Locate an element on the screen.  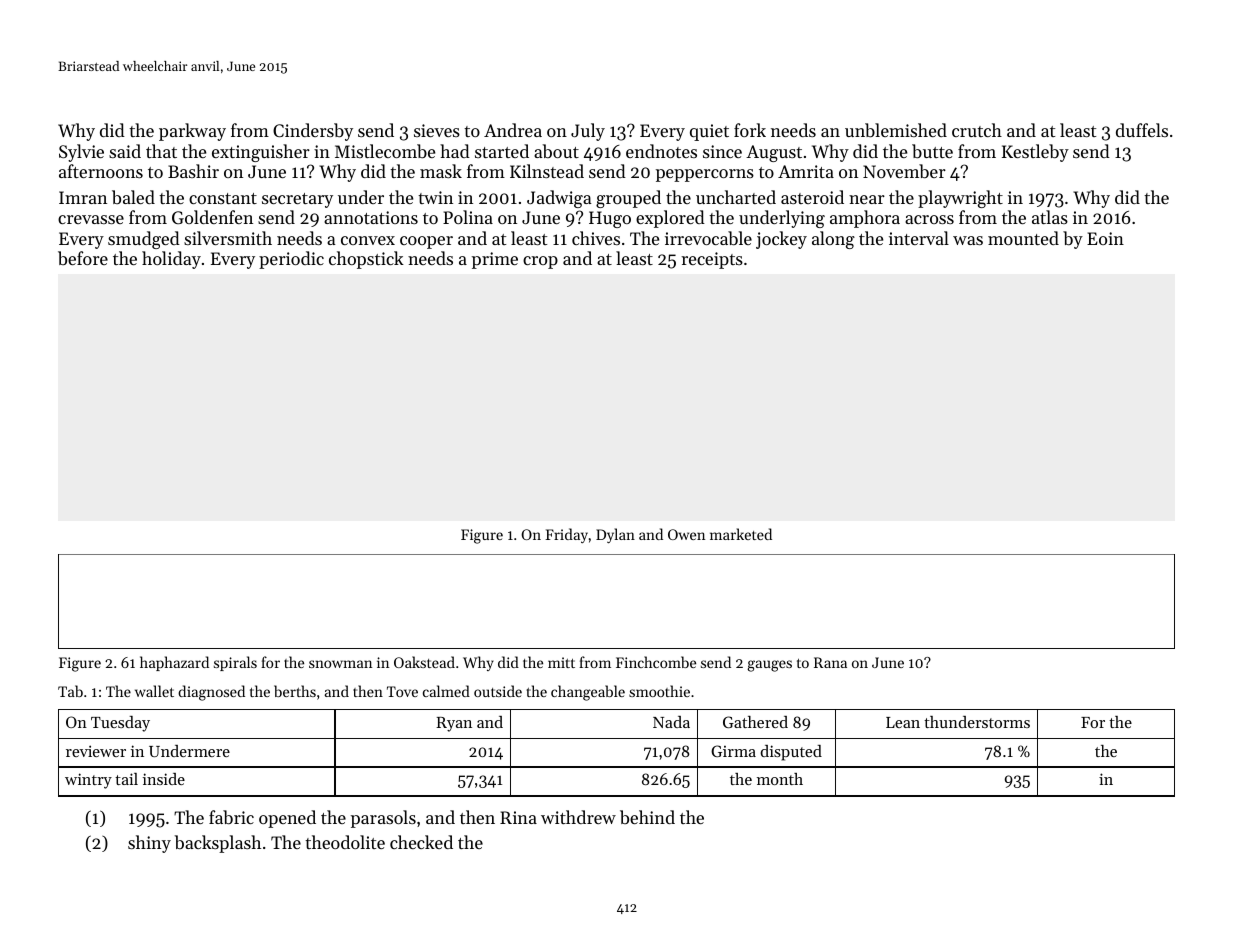
opened is located at coordinates (287, 819).
